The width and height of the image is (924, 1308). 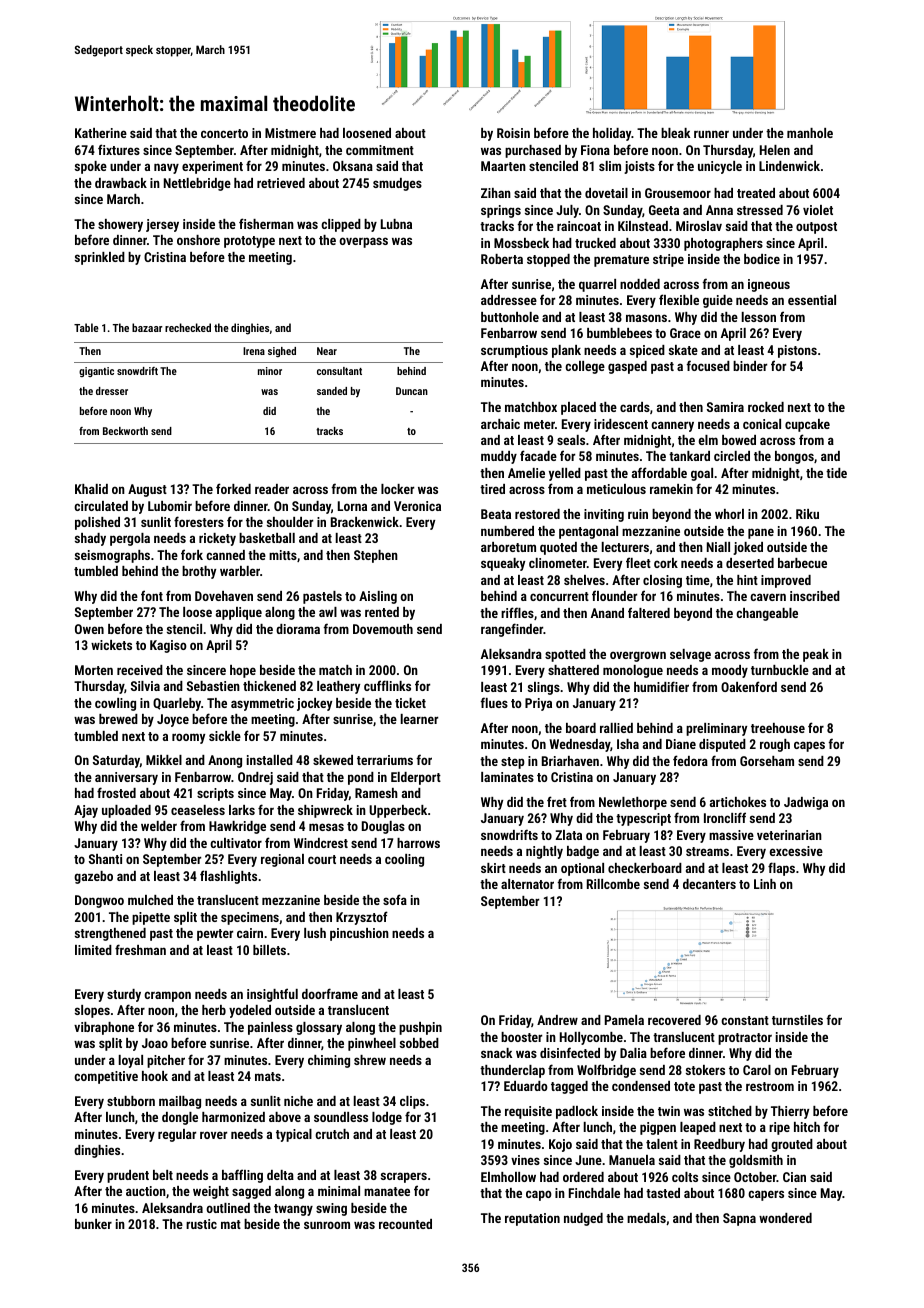 What do you see at coordinates (86, 811) in the image?
I see `Ajay` at bounding box center [86, 811].
